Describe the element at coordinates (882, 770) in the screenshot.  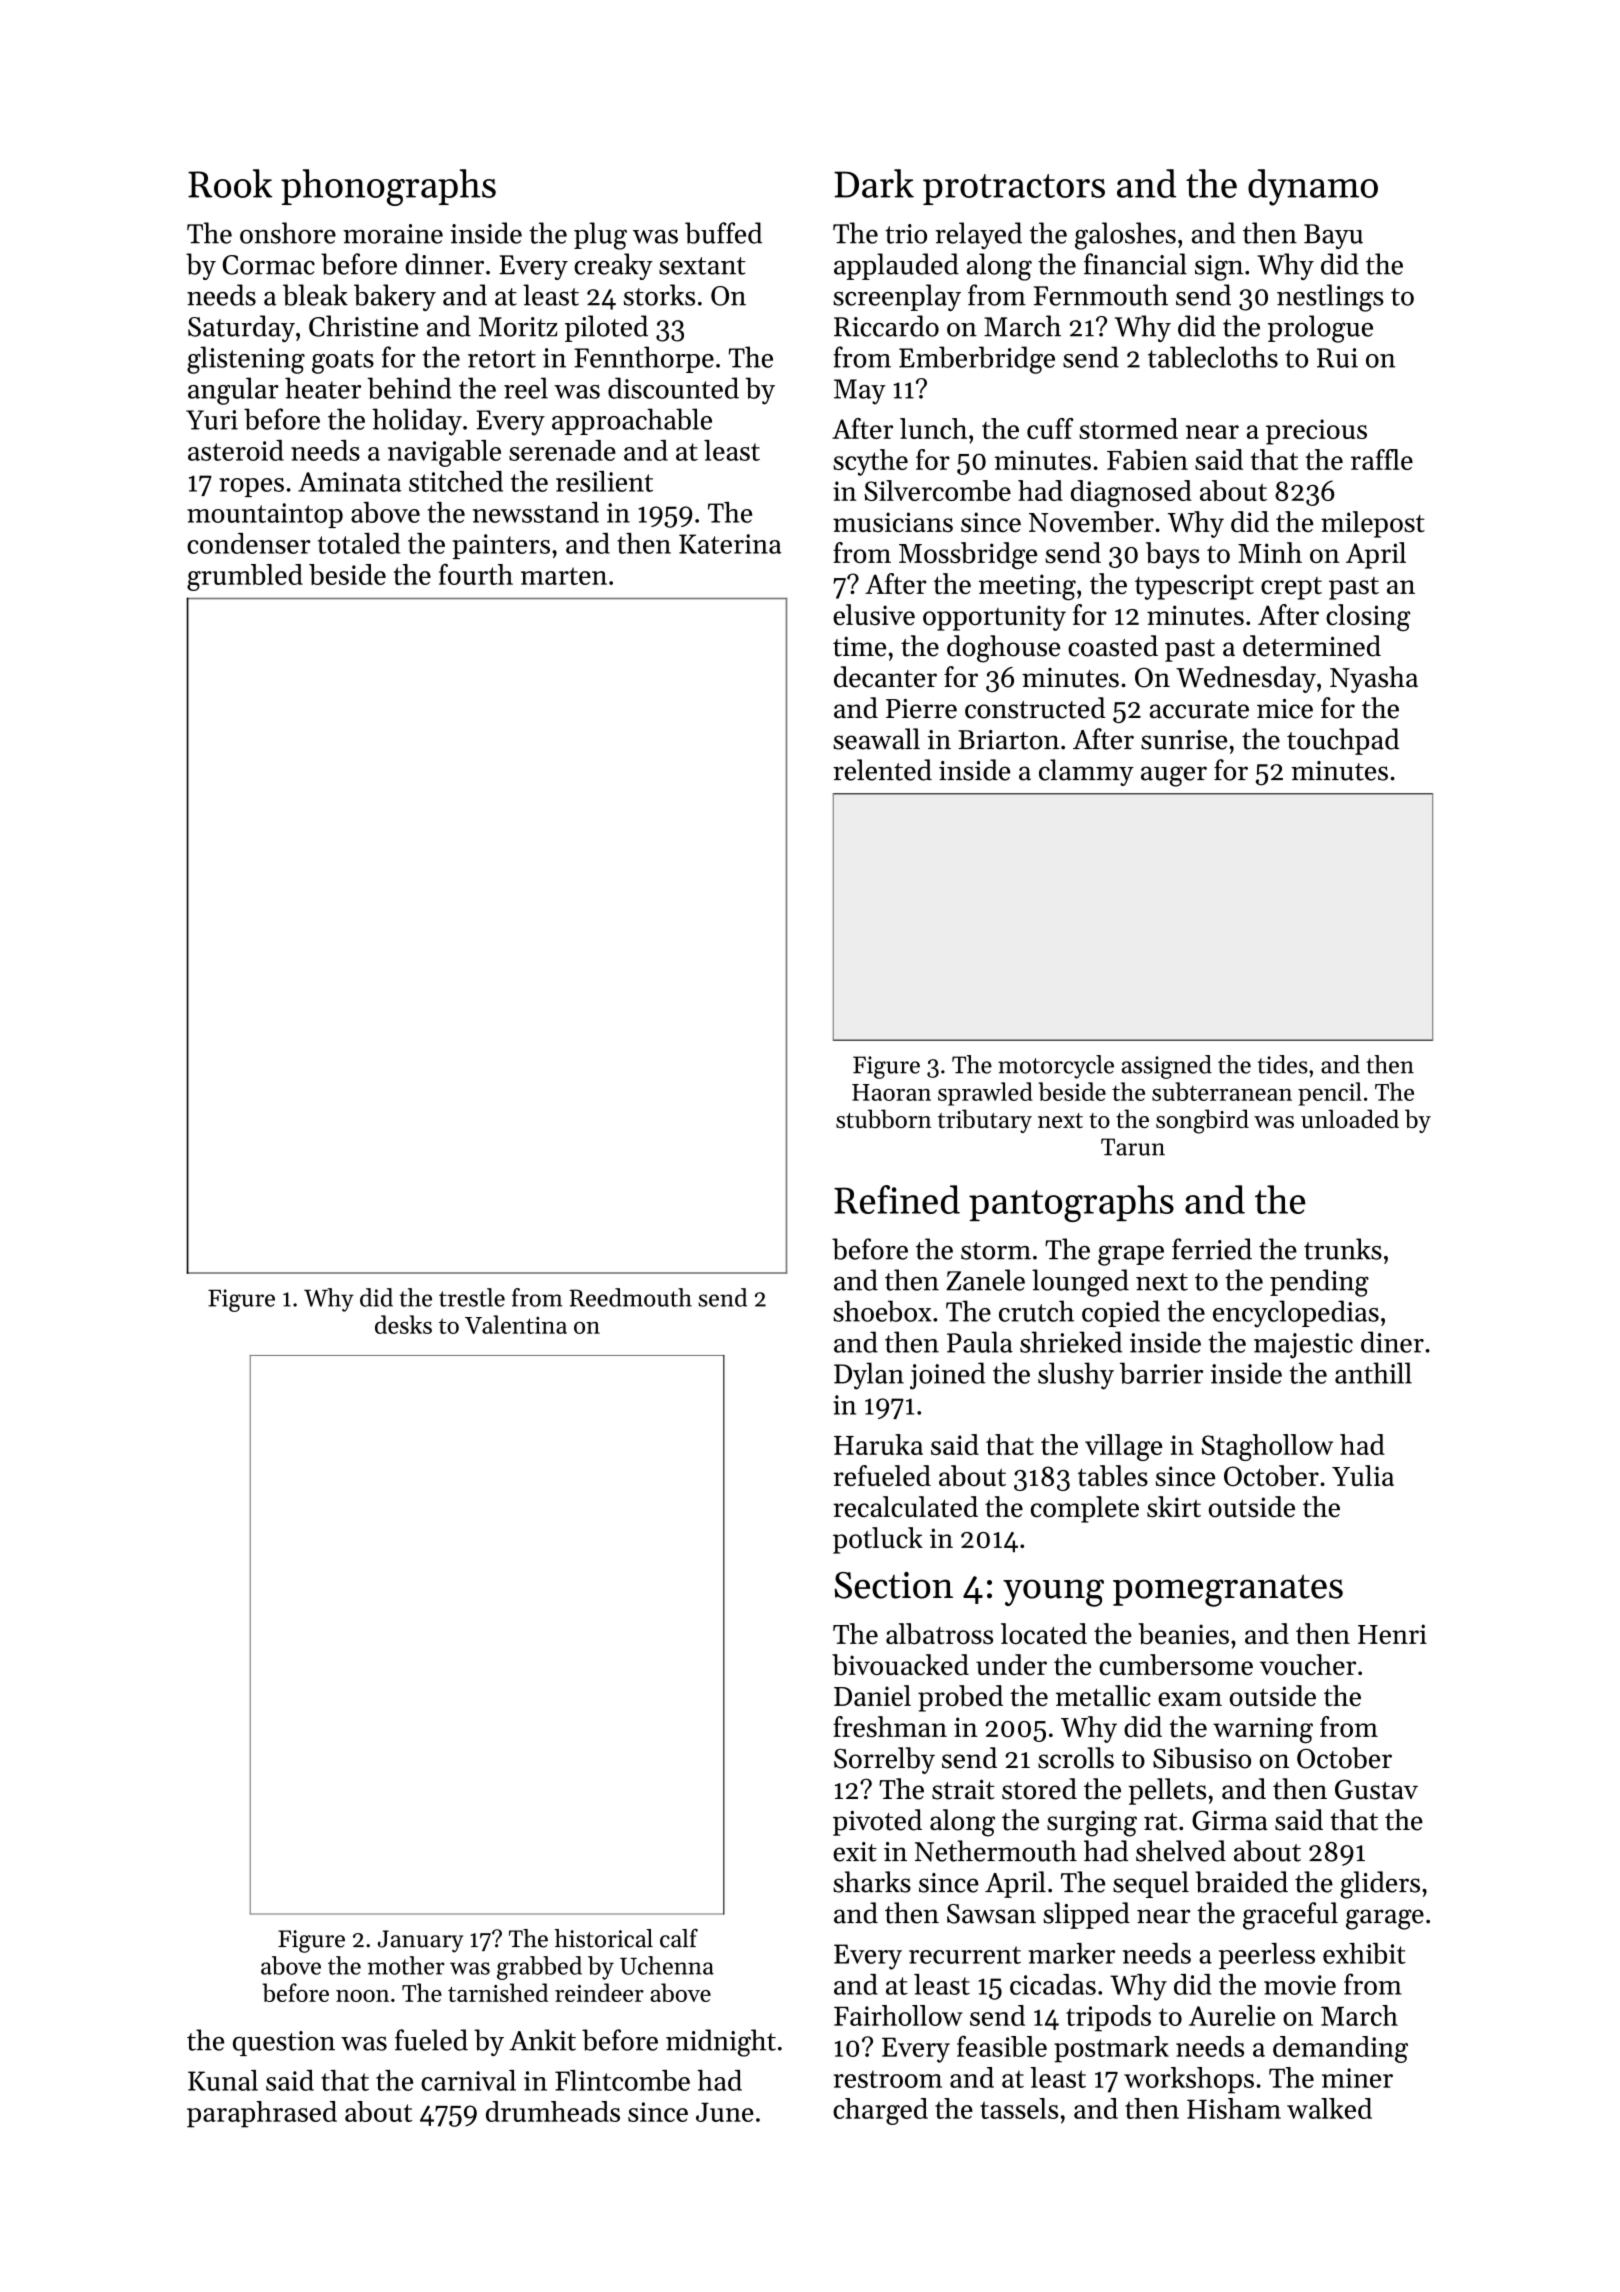
I see `relented` at that location.
